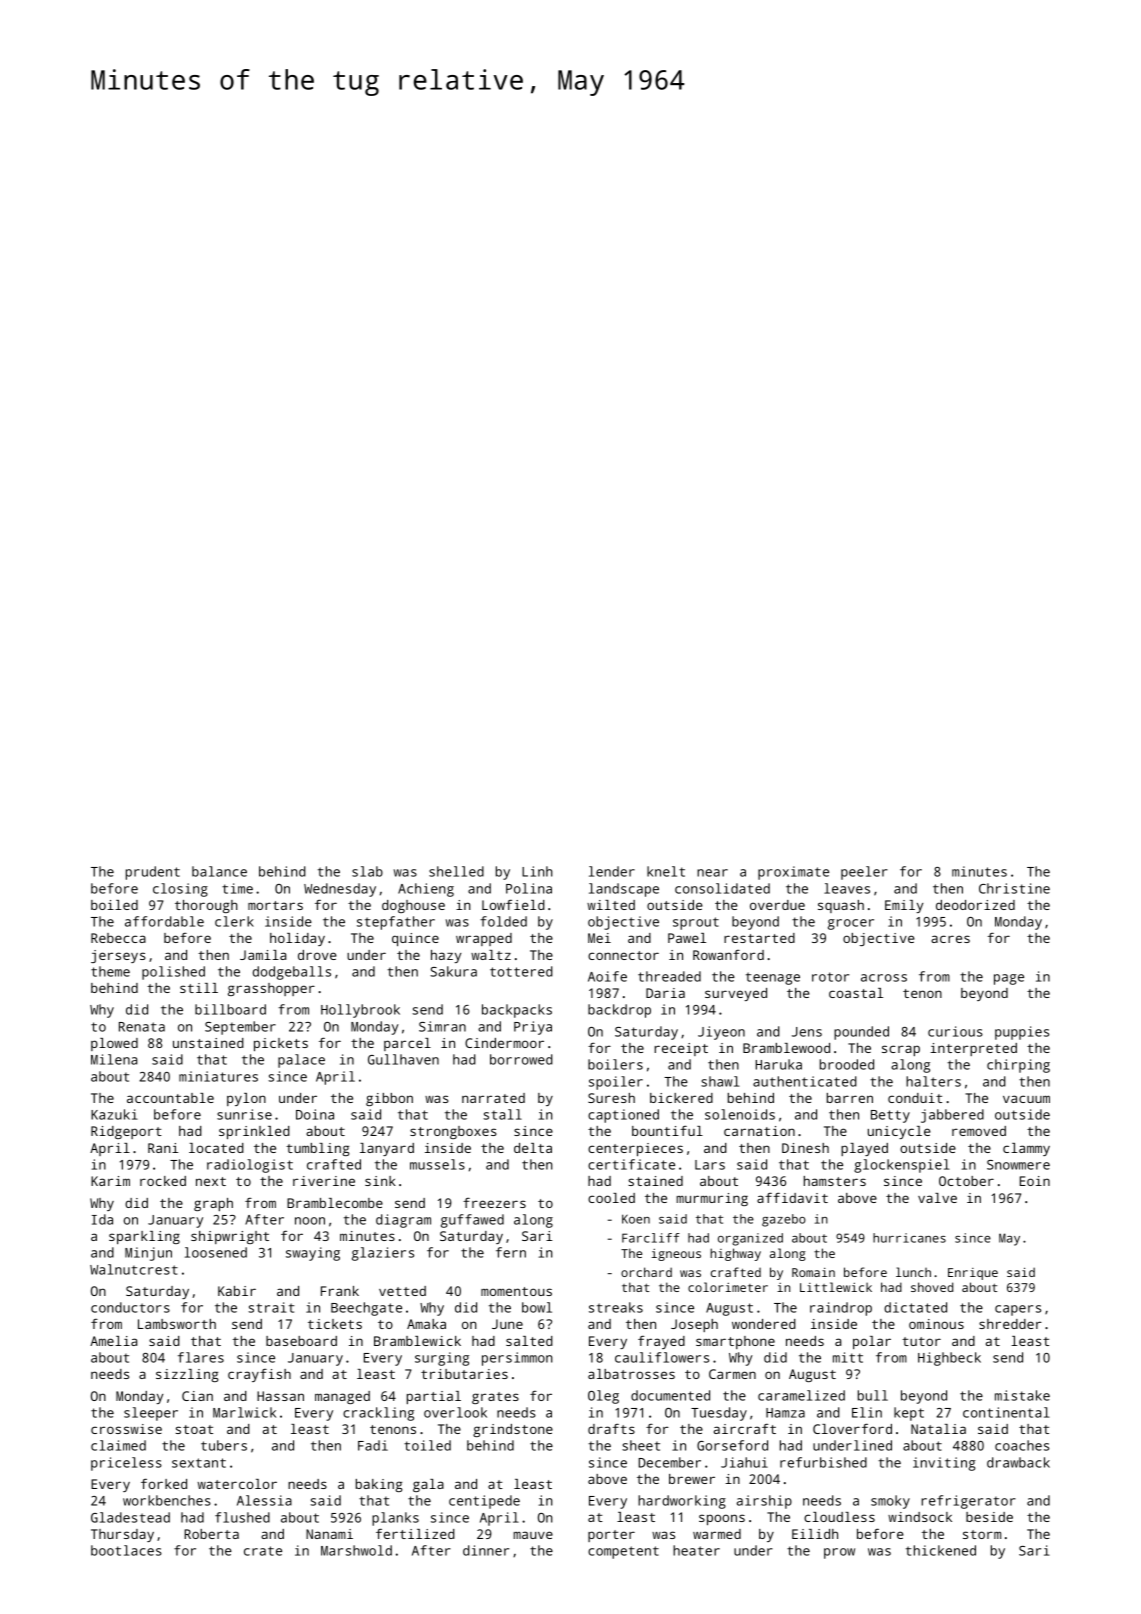 The height and width of the document is (1614, 1141). Describe the element at coordinates (537, 871) in the document. I see `Linh` at that location.
